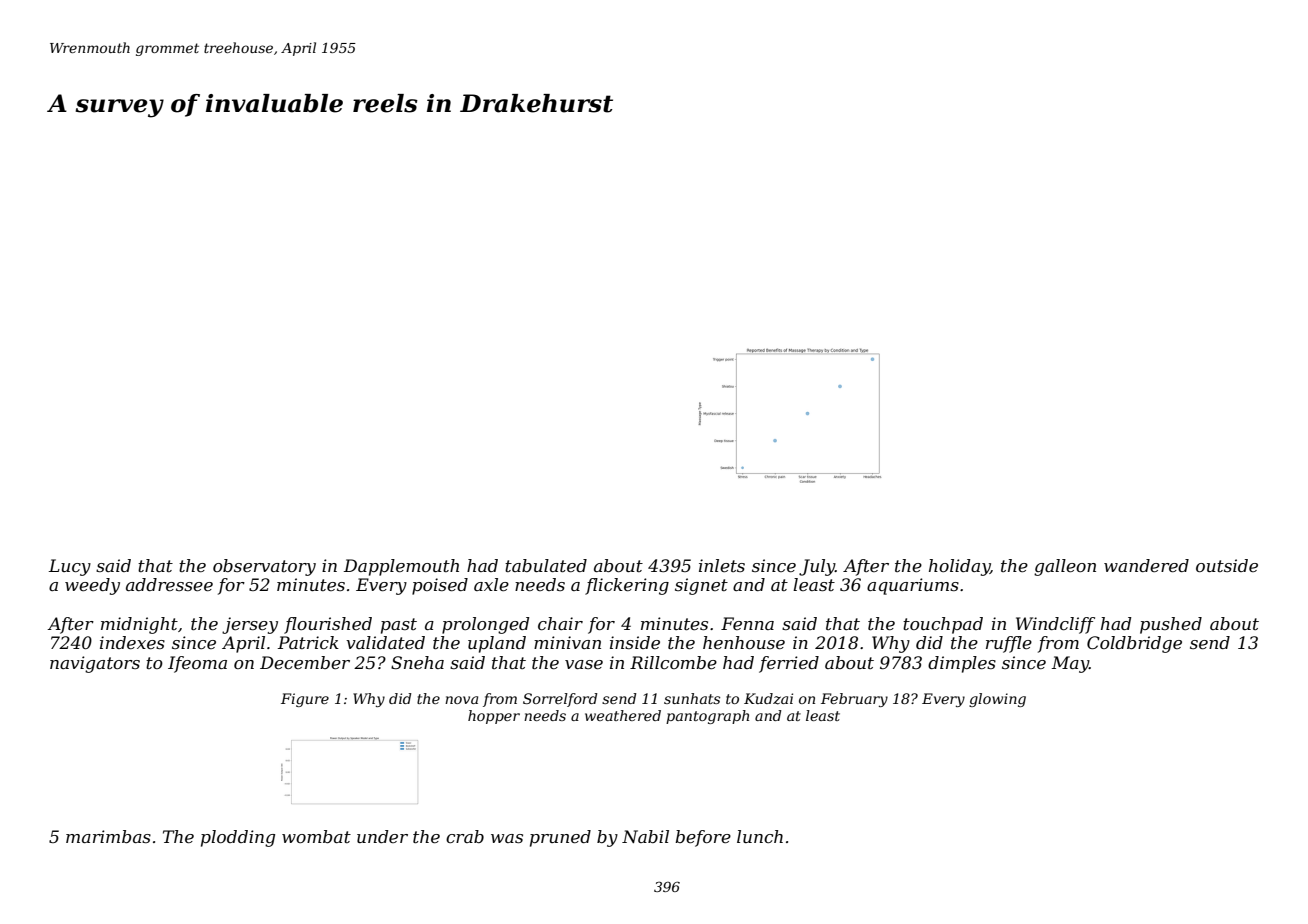  I want to click on dimples, so click(962, 664).
